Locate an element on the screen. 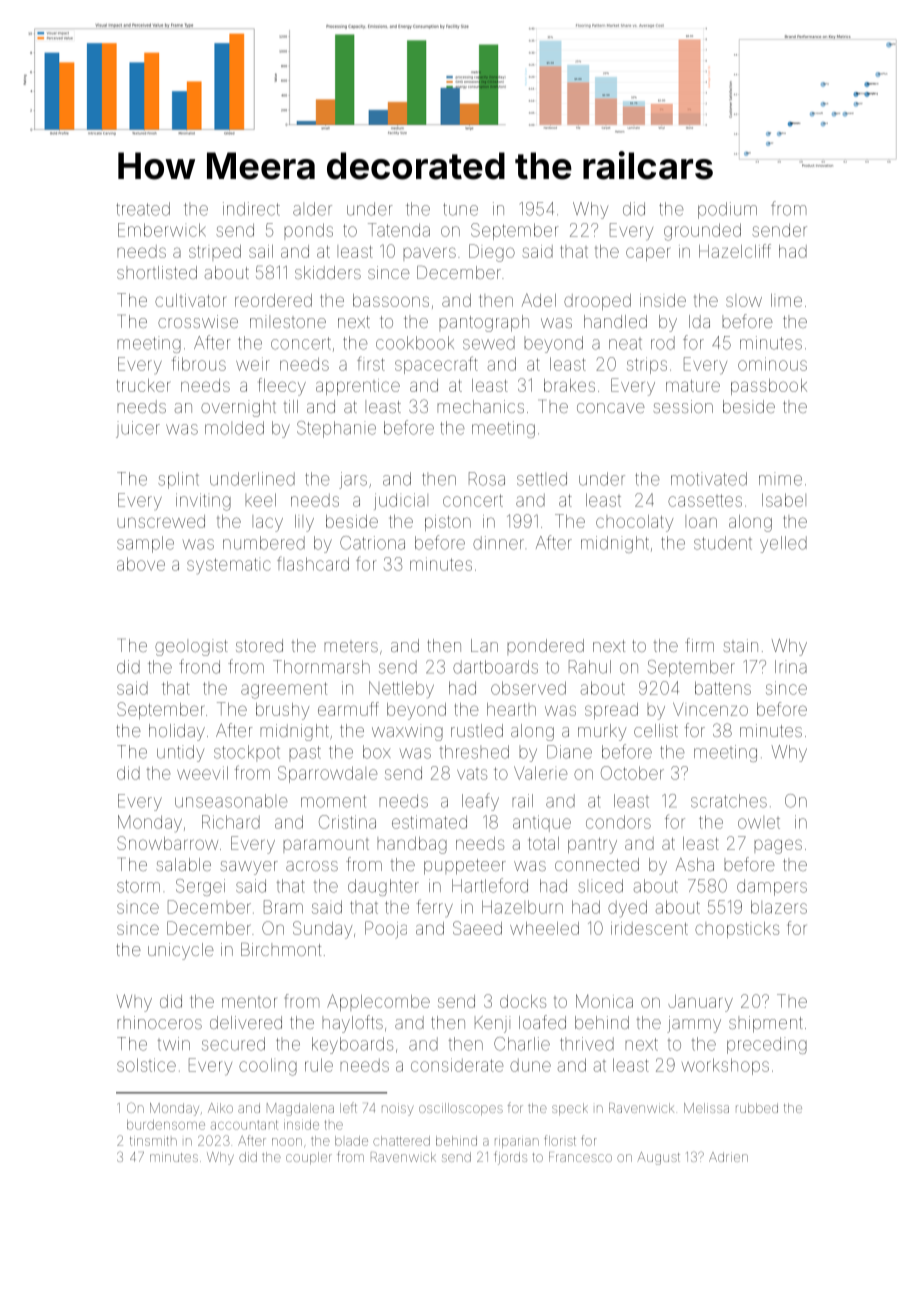 This screenshot has height=1311, width=924. alder is located at coordinates (312, 209).
